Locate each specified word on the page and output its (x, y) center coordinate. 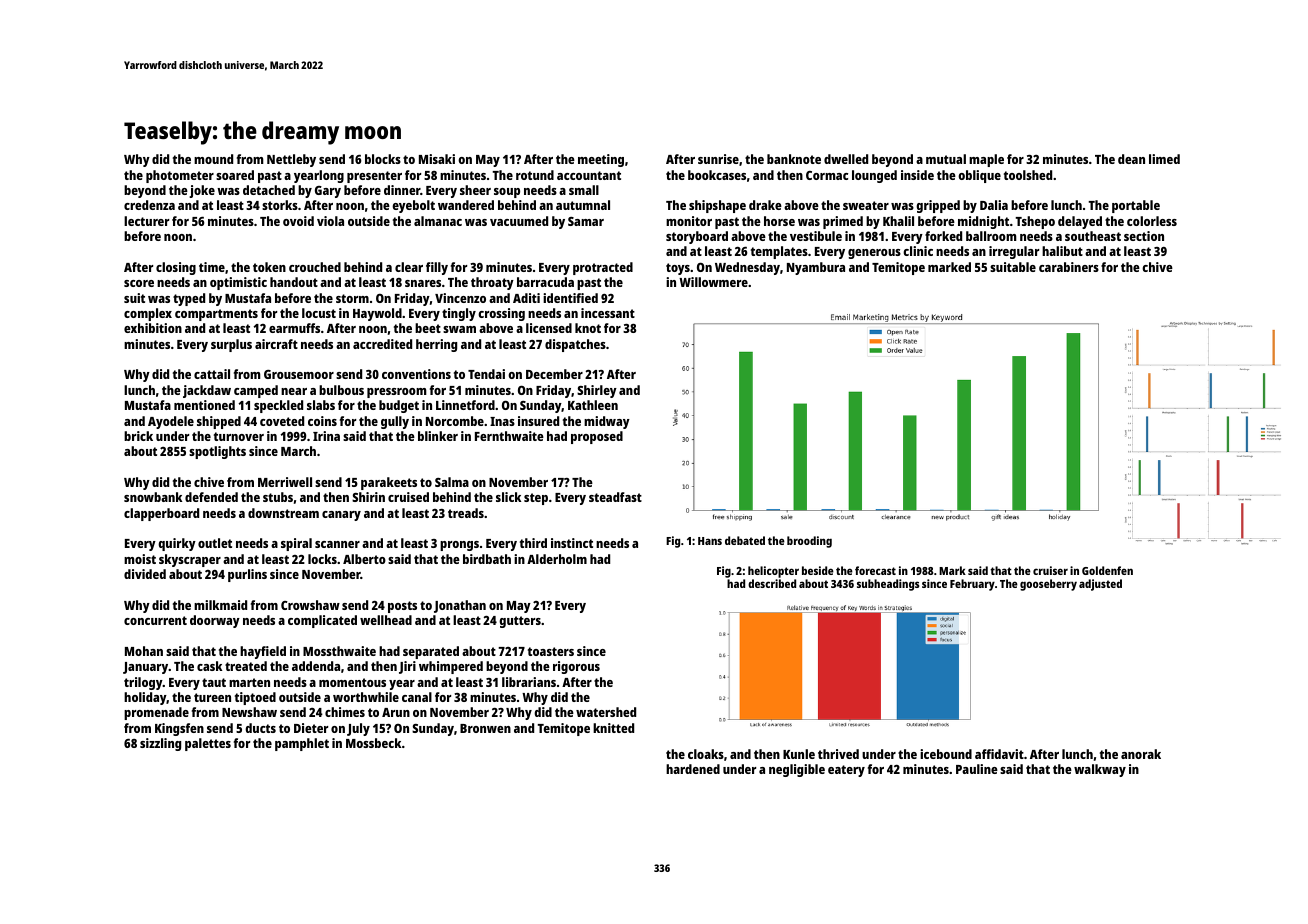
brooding (809, 542)
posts (402, 607)
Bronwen (485, 728)
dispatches (575, 345)
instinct (572, 543)
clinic (918, 251)
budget (399, 406)
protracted (603, 268)
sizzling (160, 744)
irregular (1014, 252)
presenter (374, 177)
